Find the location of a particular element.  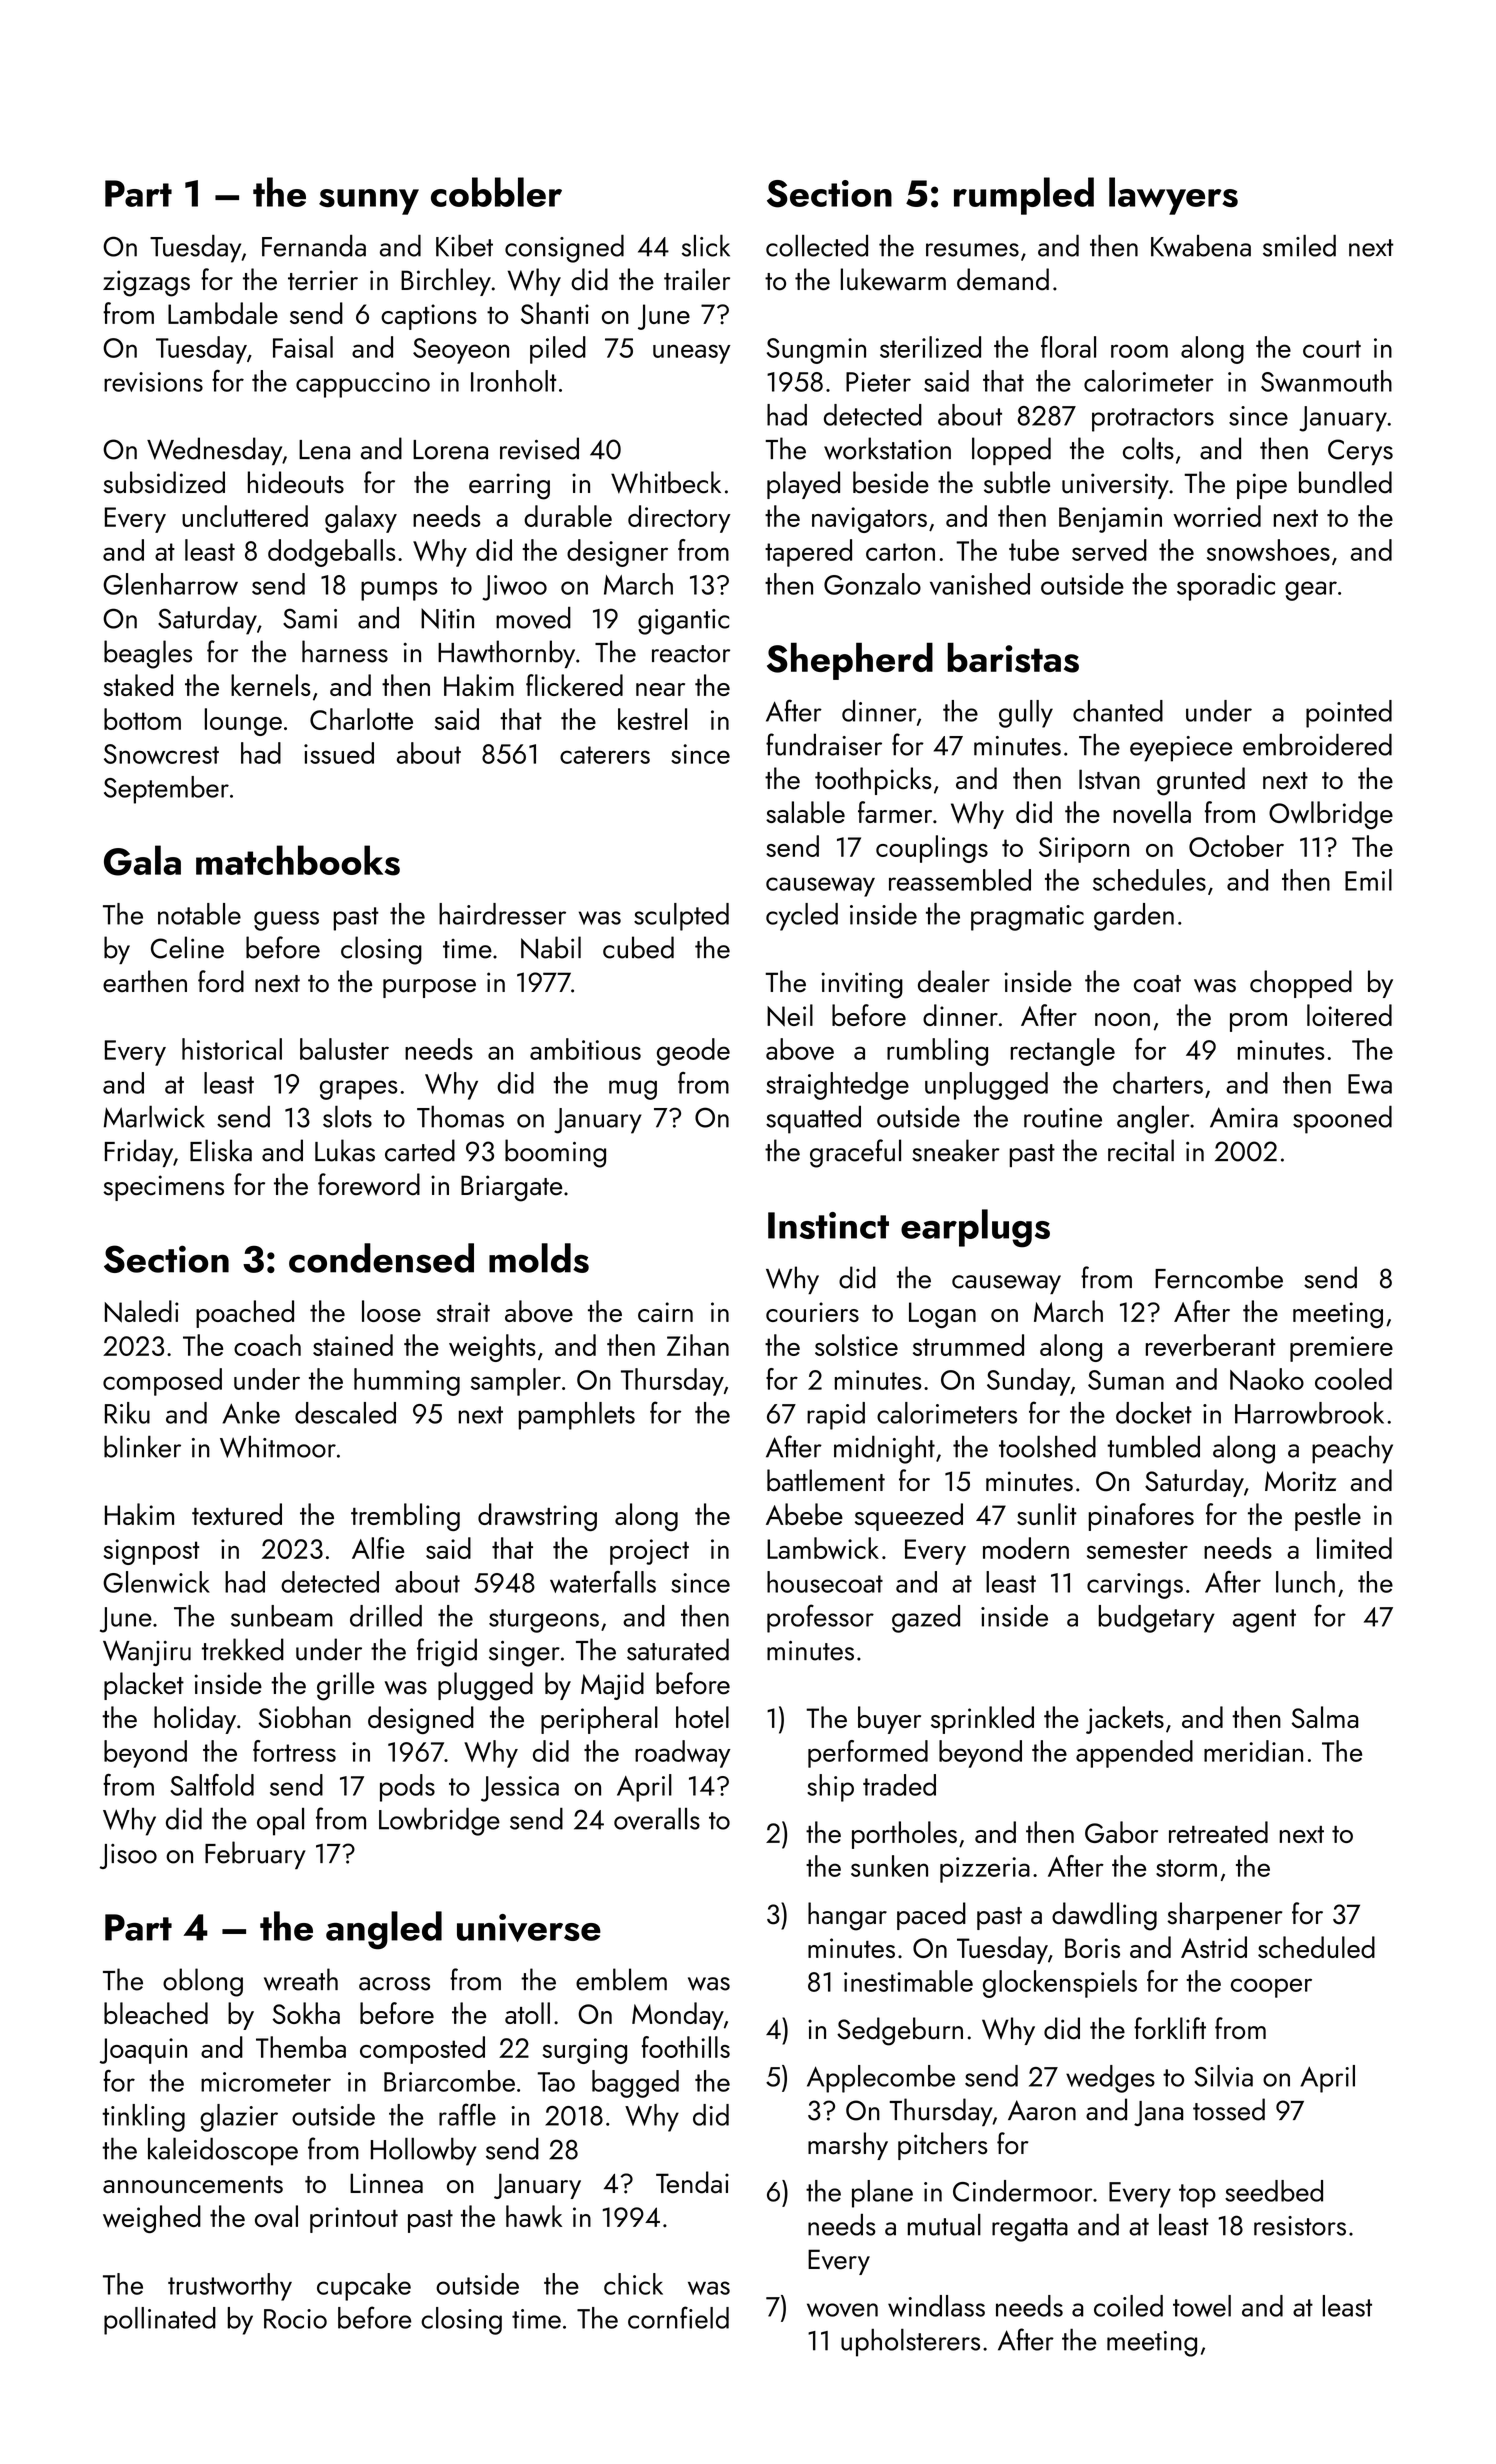

rumpled is located at coordinates (1024, 196).
